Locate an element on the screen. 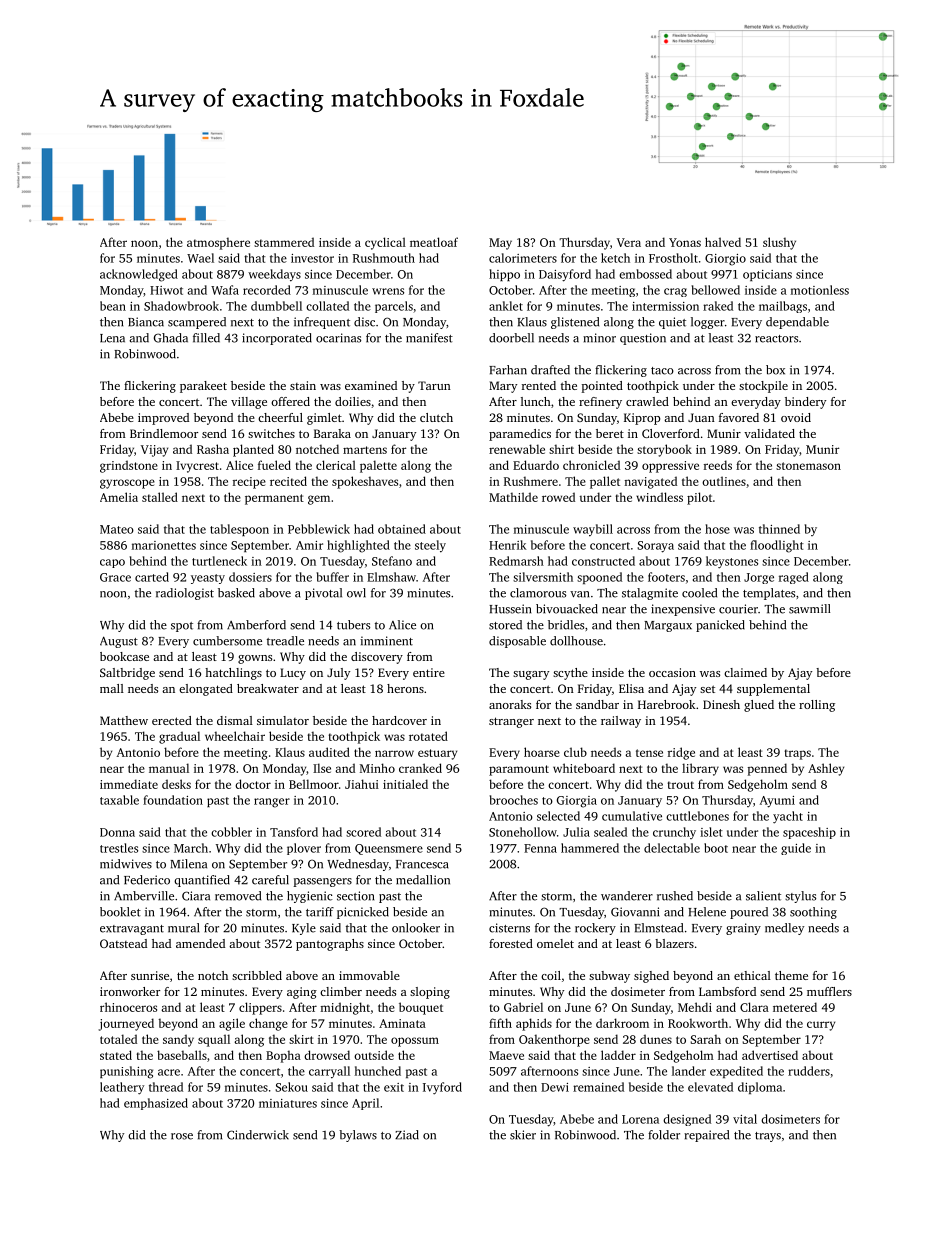 Image resolution: width=952 pixels, height=1233 pixels. leathery is located at coordinates (122, 1088).
